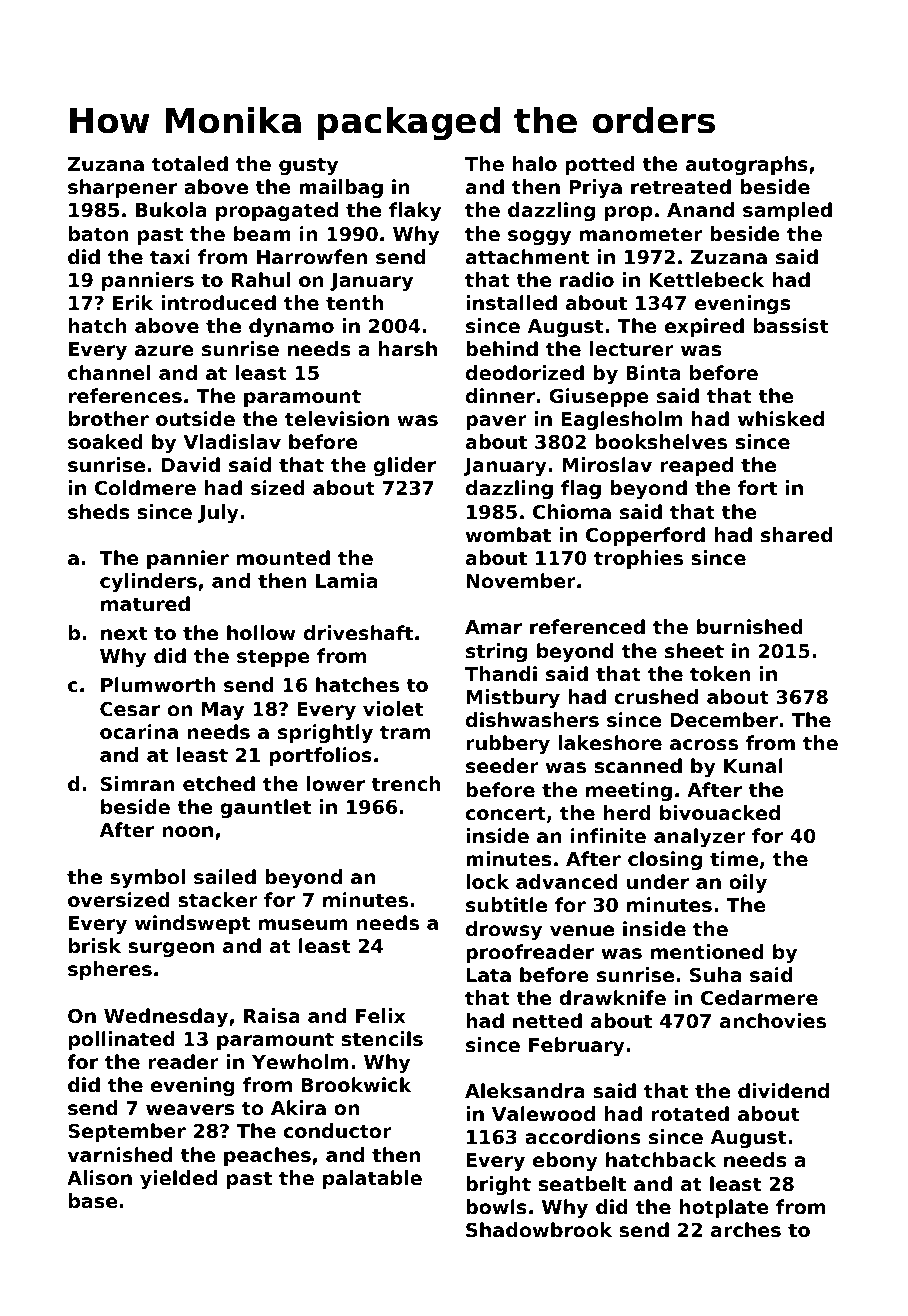  Describe the element at coordinates (93, 1201) in the page. I see `base` at that location.
